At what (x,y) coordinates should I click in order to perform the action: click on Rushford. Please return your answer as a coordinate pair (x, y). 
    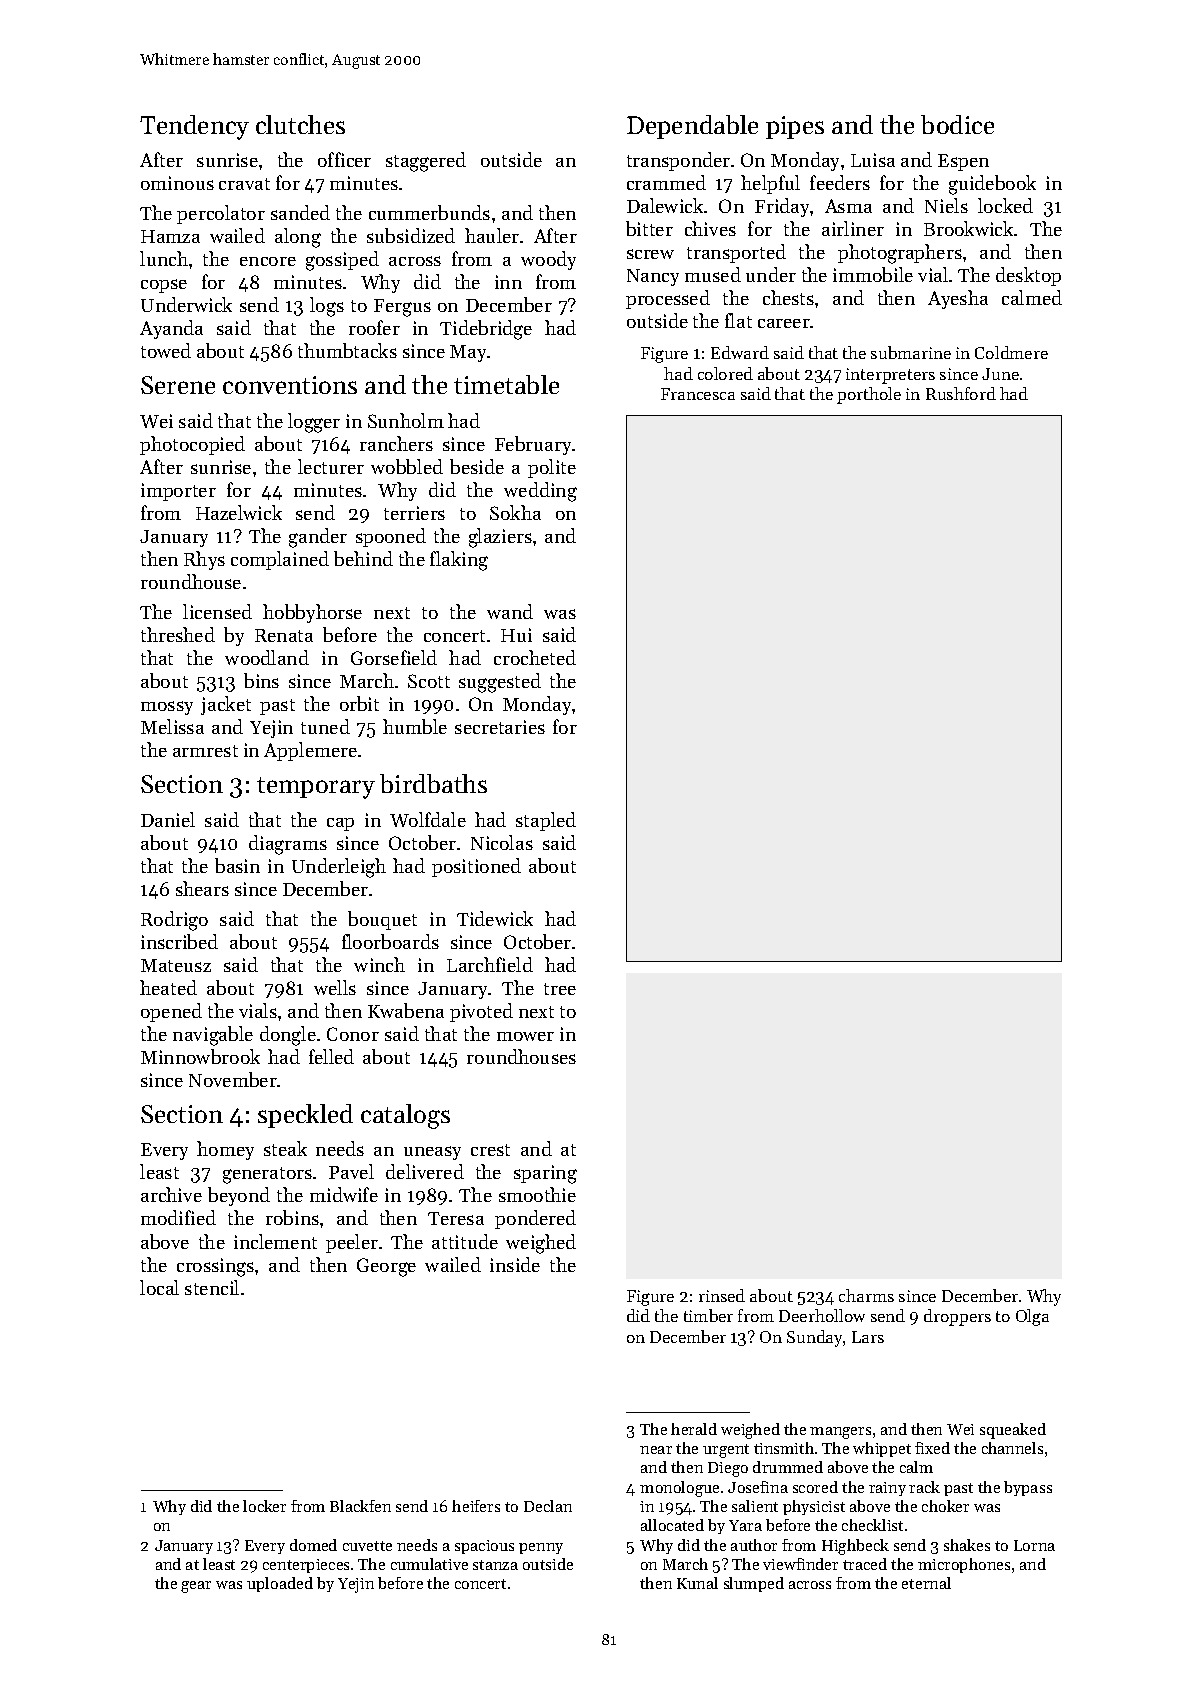
    Looking at the image, I should click on (961, 393).
